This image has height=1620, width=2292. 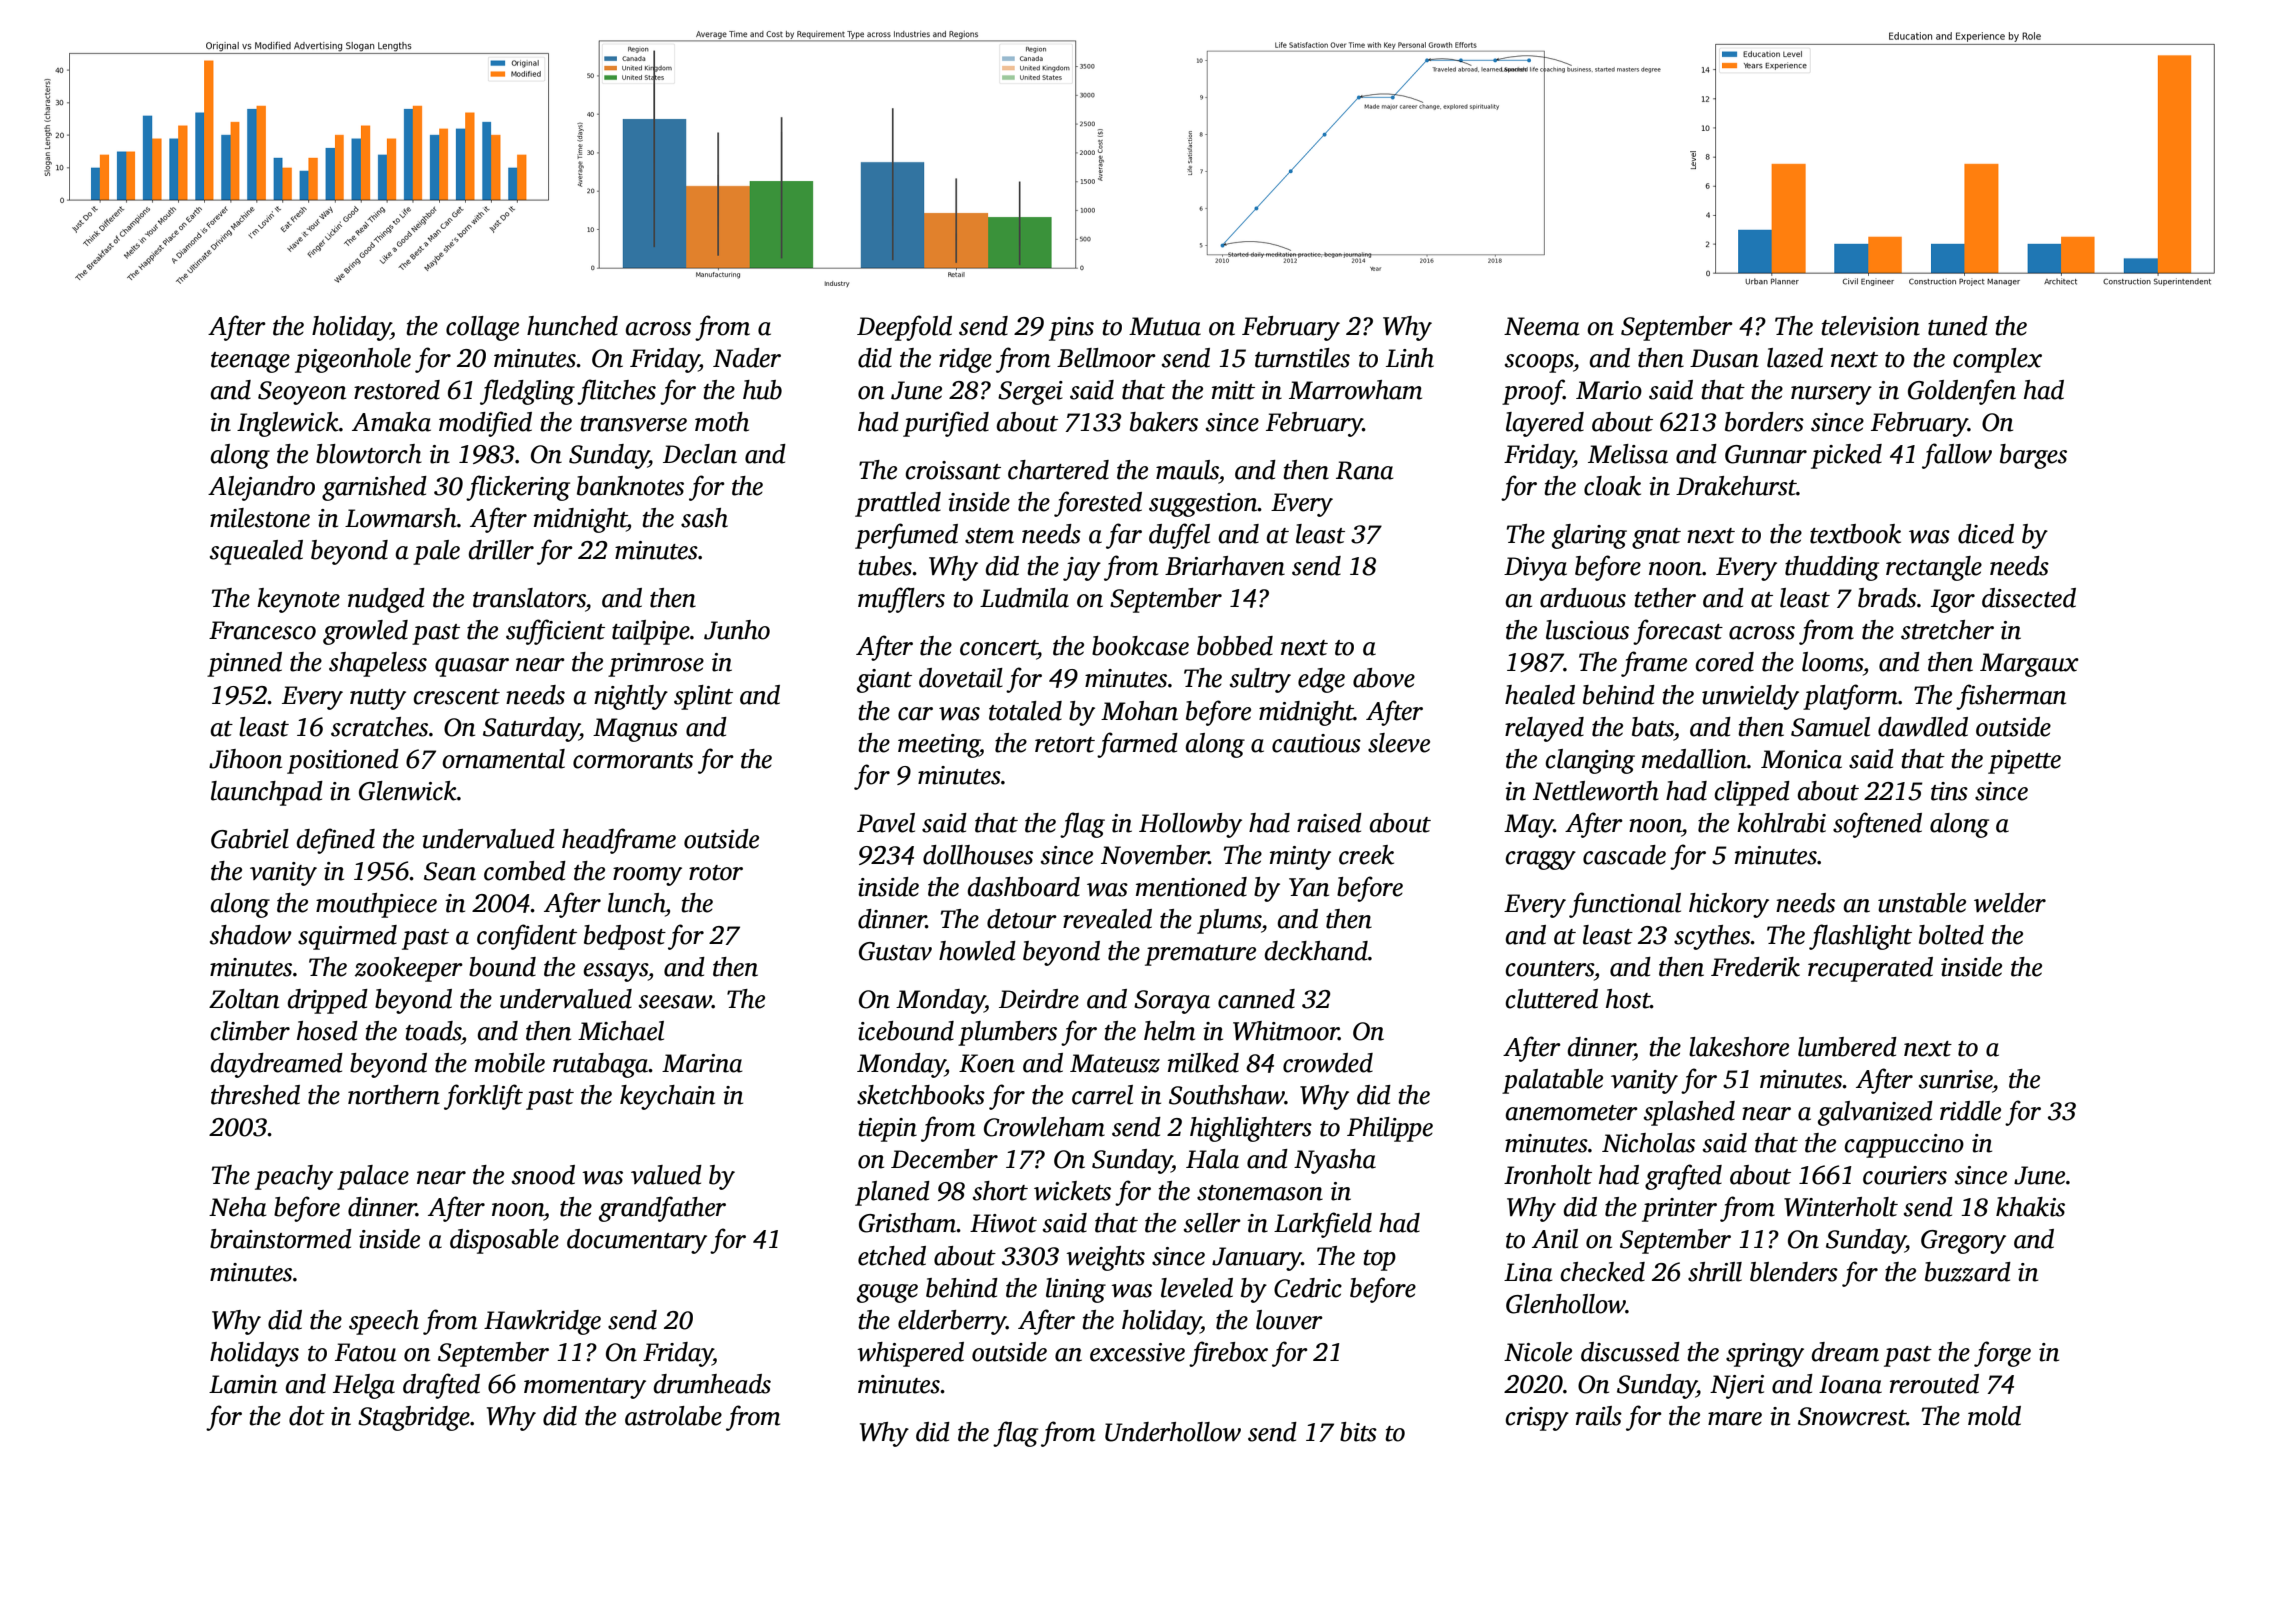 What do you see at coordinates (961, 678) in the image?
I see `dovetail` at bounding box center [961, 678].
